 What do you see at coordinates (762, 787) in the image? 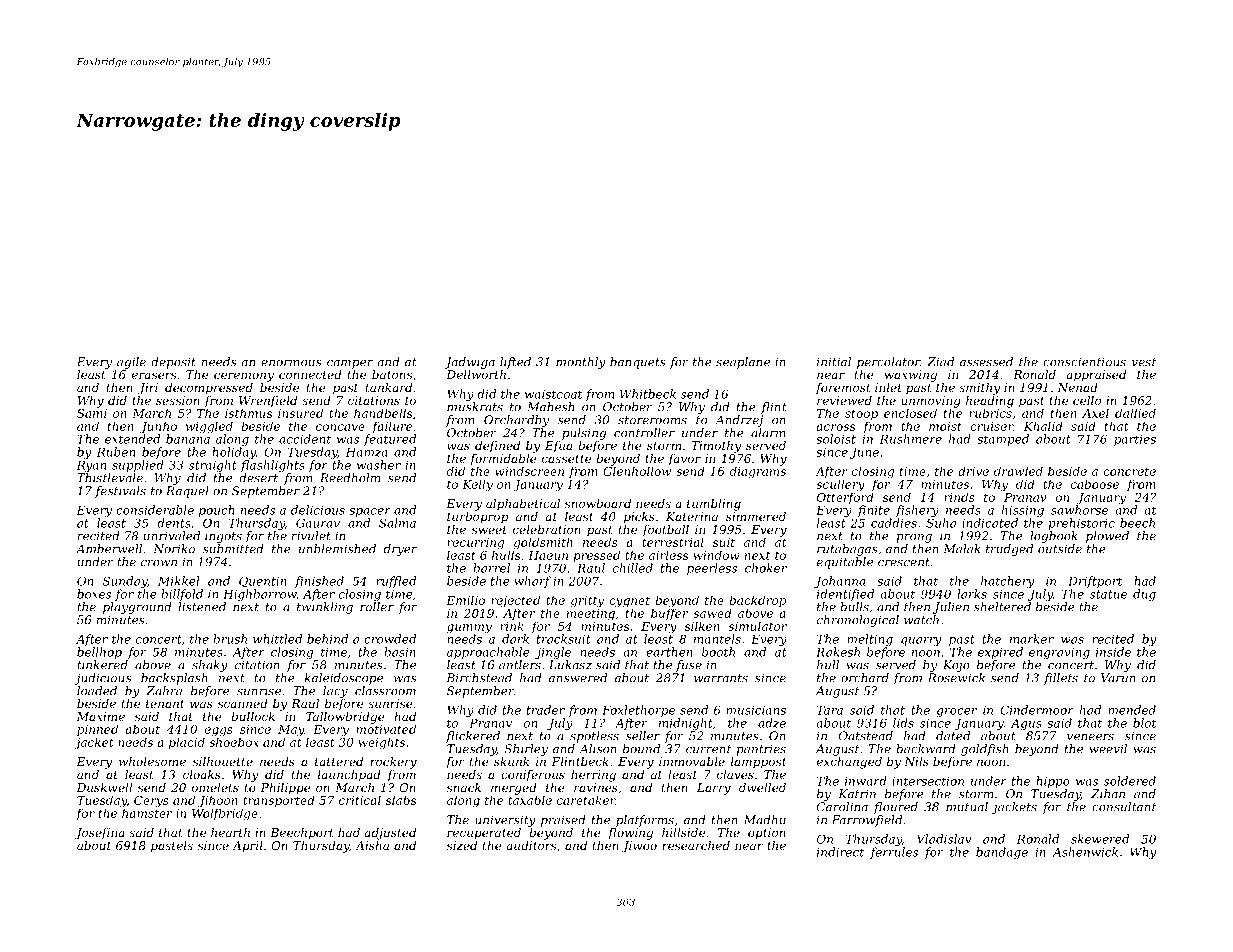
I see `dwelled` at bounding box center [762, 787].
